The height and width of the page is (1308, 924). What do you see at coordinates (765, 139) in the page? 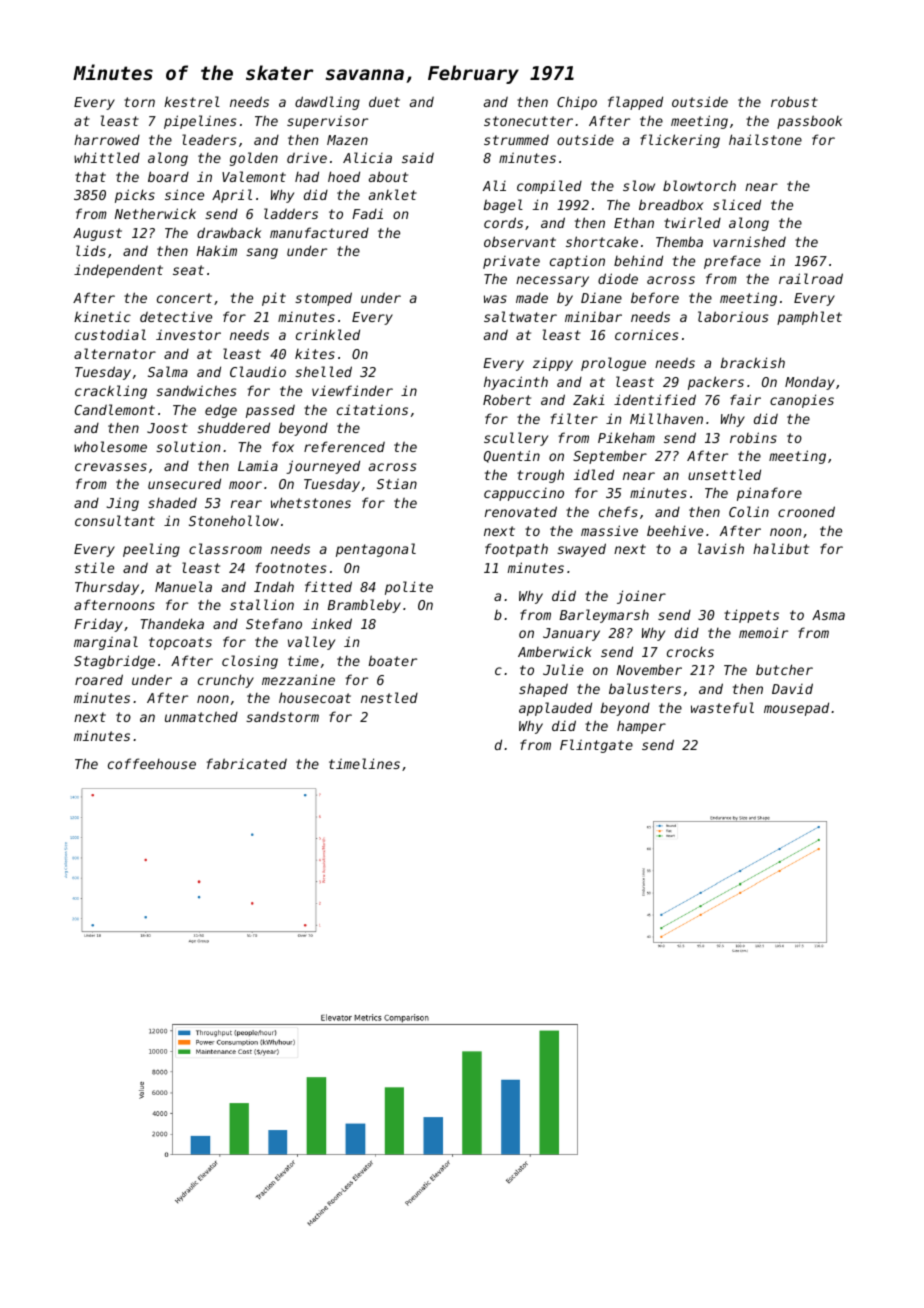
I see `hailstone` at bounding box center [765, 139].
